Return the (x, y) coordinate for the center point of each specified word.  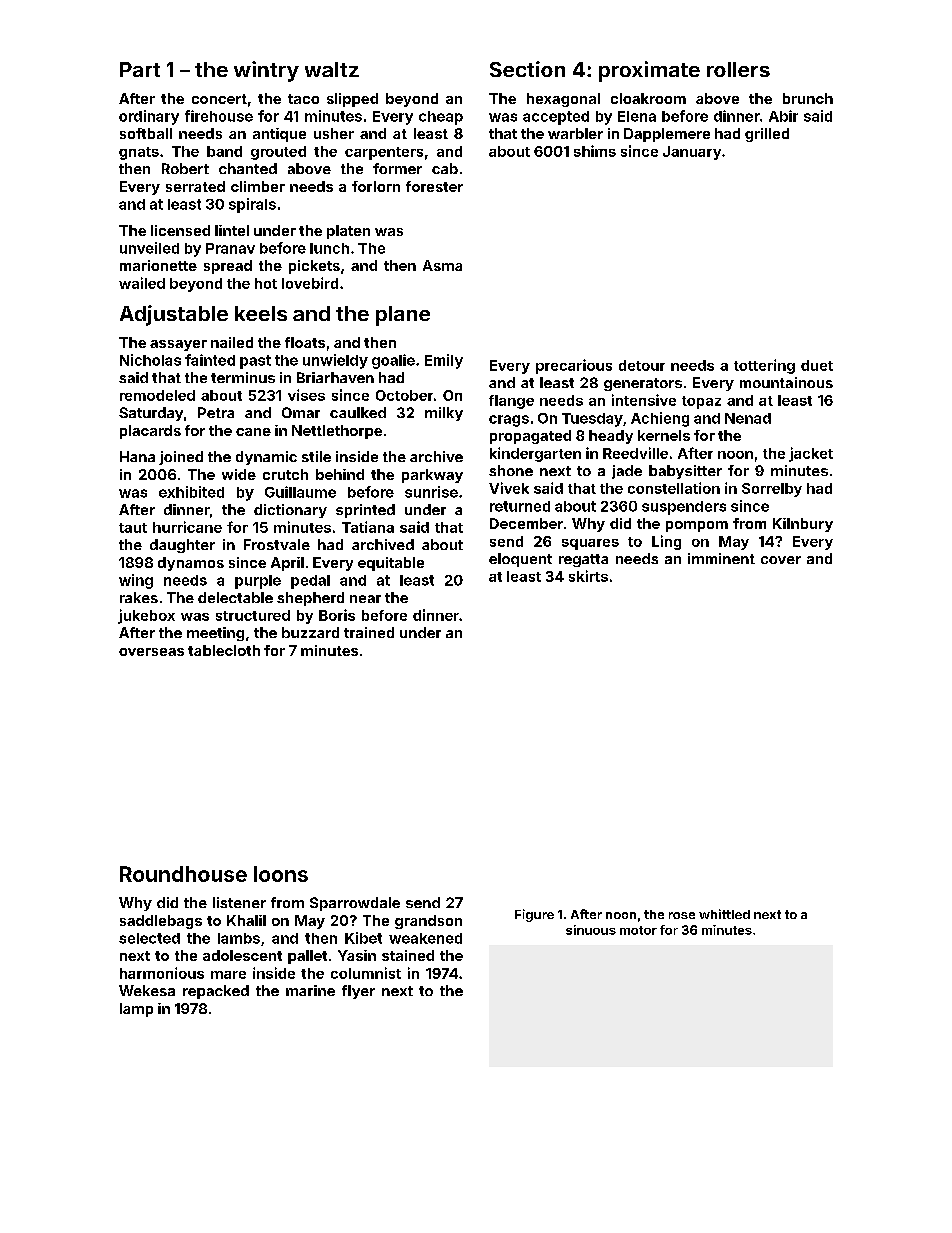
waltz (332, 69)
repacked (216, 992)
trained (369, 632)
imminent (721, 558)
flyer (358, 992)
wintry (266, 71)
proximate (649, 71)
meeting (215, 634)
